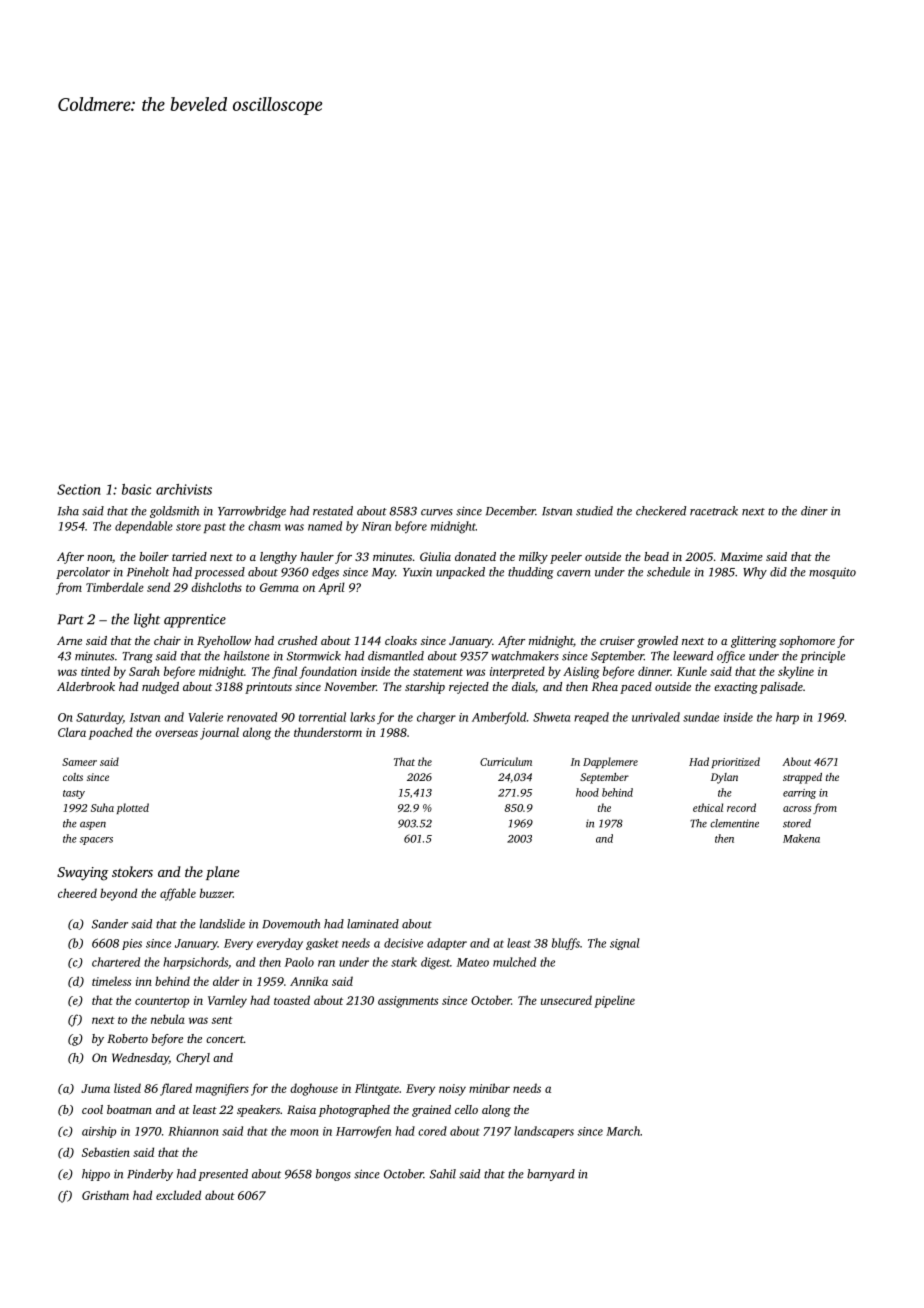  What do you see at coordinates (506, 761) in the screenshot?
I see `Curriculum` at bounding box center [506, 761].
